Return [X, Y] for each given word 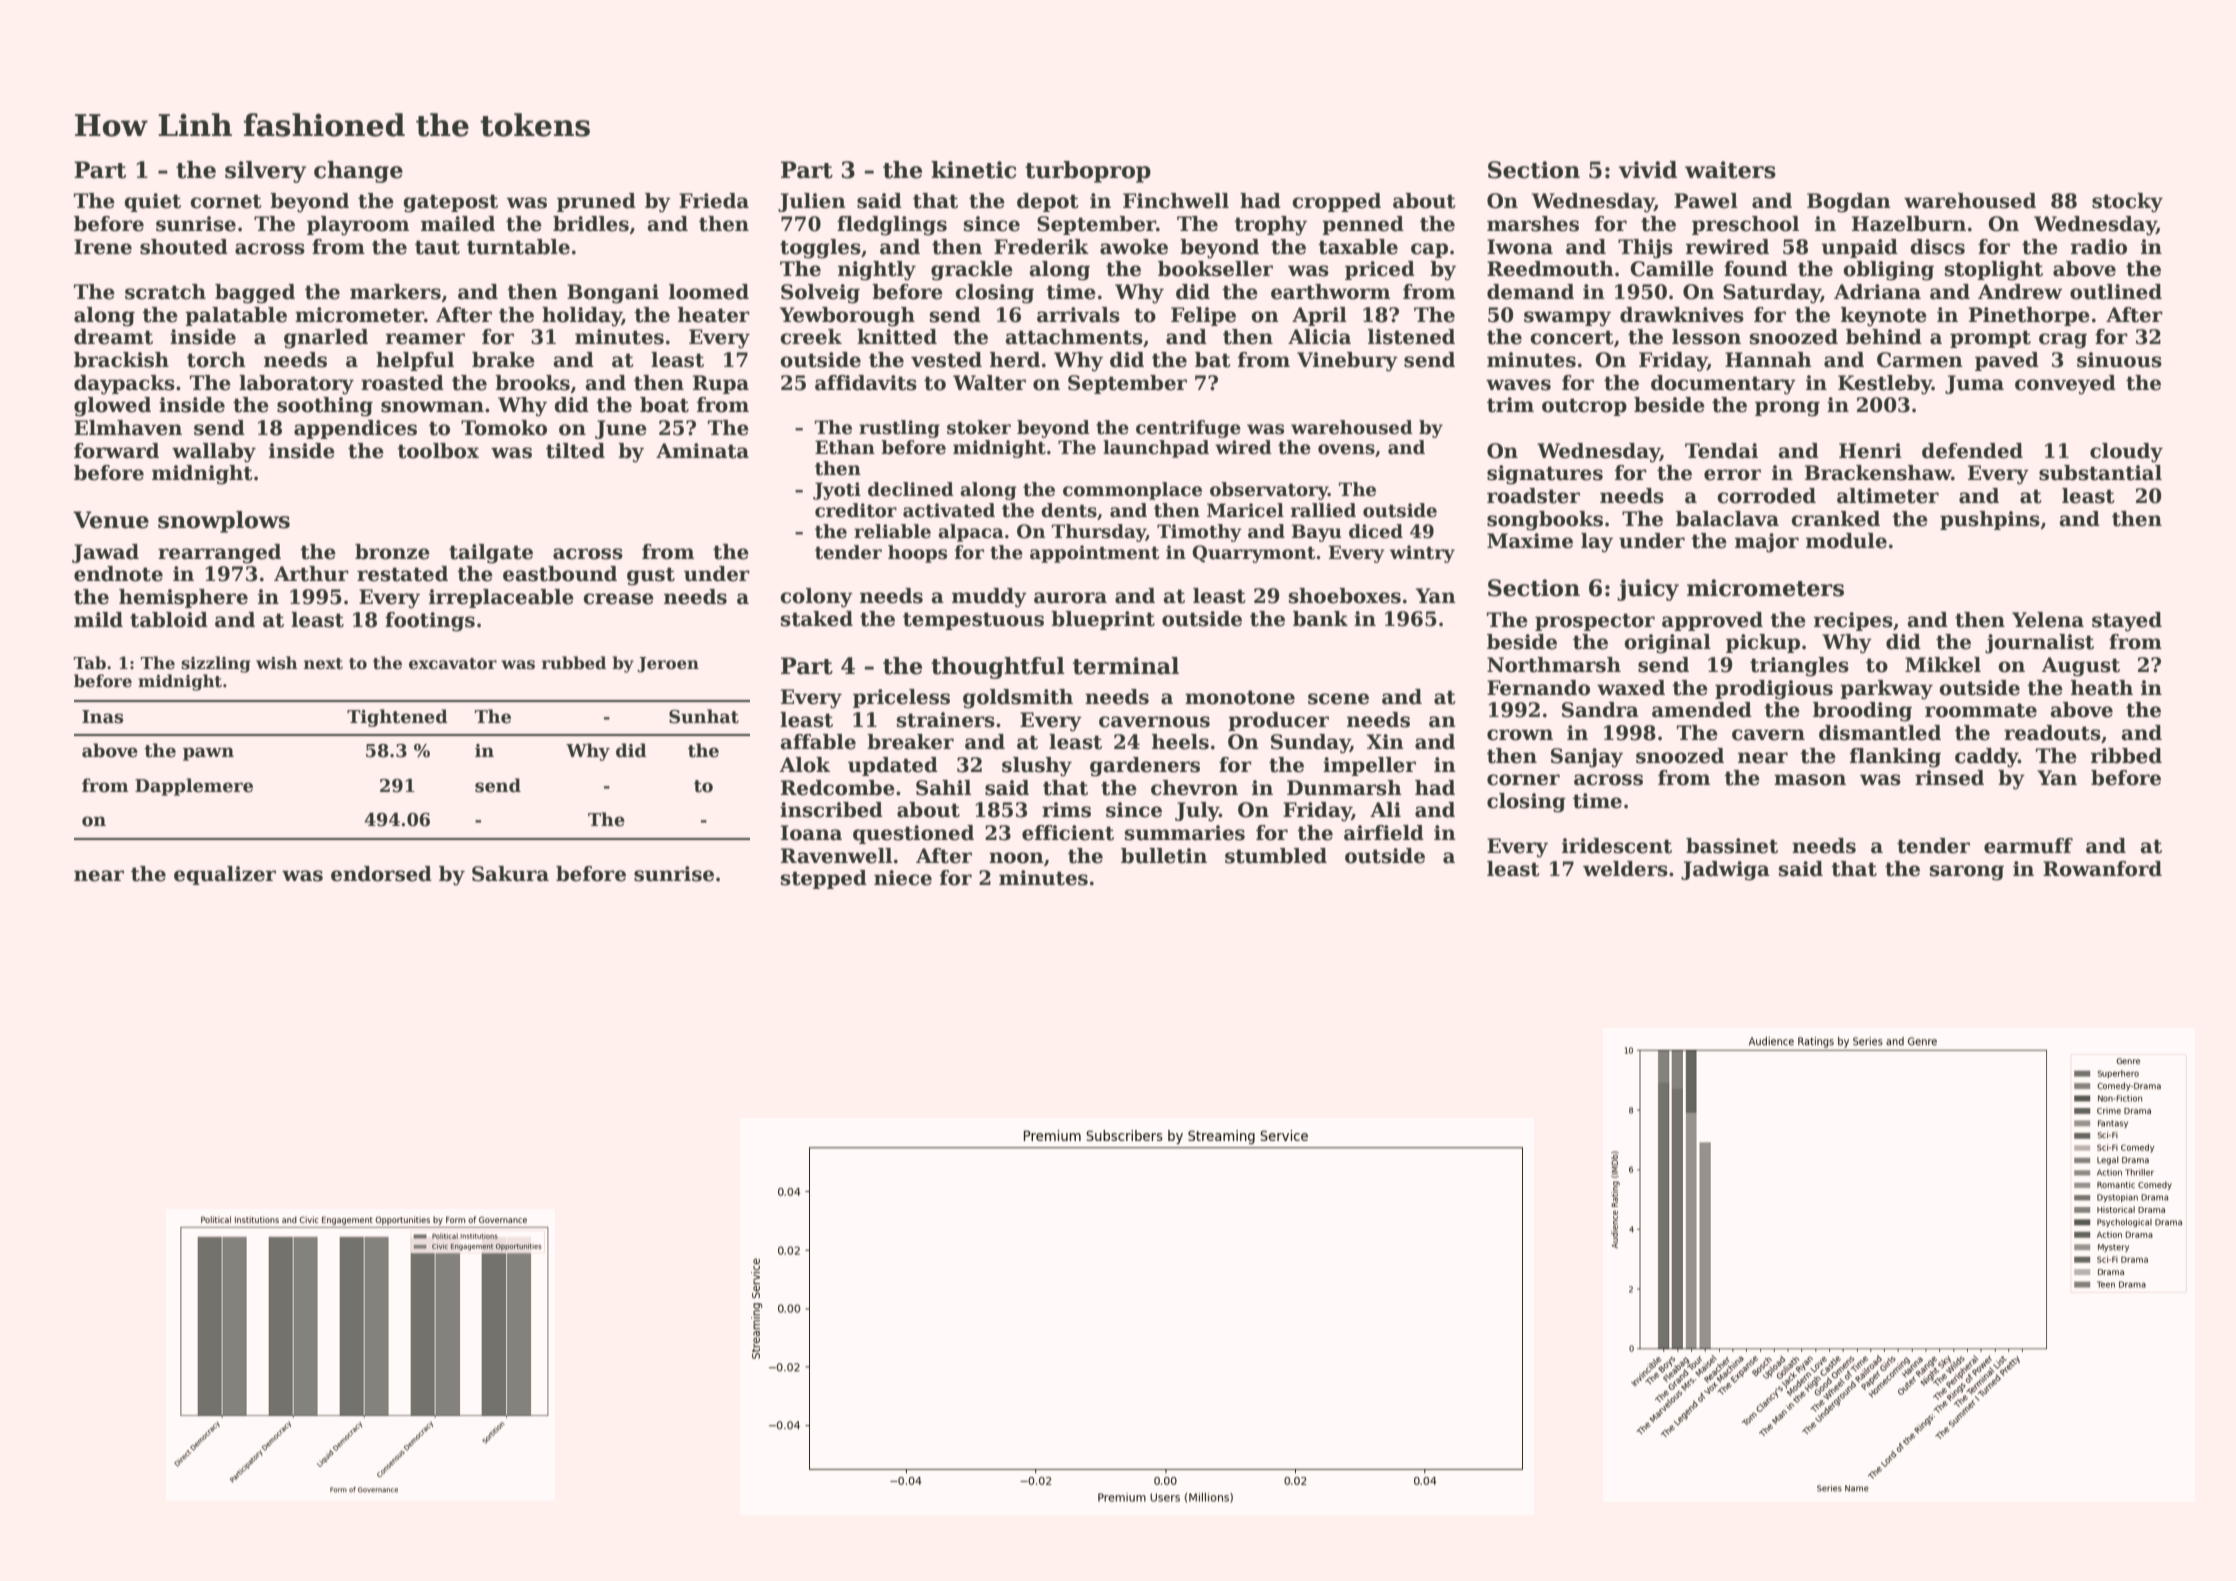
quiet [152, 202]
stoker [979, 427]
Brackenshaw [1878, 473]
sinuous [2119, 360]
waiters [1730, 170]
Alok [804, 765]
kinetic [973, 170]
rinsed [1949, 778]
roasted [402, 383]
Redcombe [838, 788]
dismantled [1880, 733]
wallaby [214, 453]
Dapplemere [194, 787]
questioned [913, 834]
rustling [899, 429]
